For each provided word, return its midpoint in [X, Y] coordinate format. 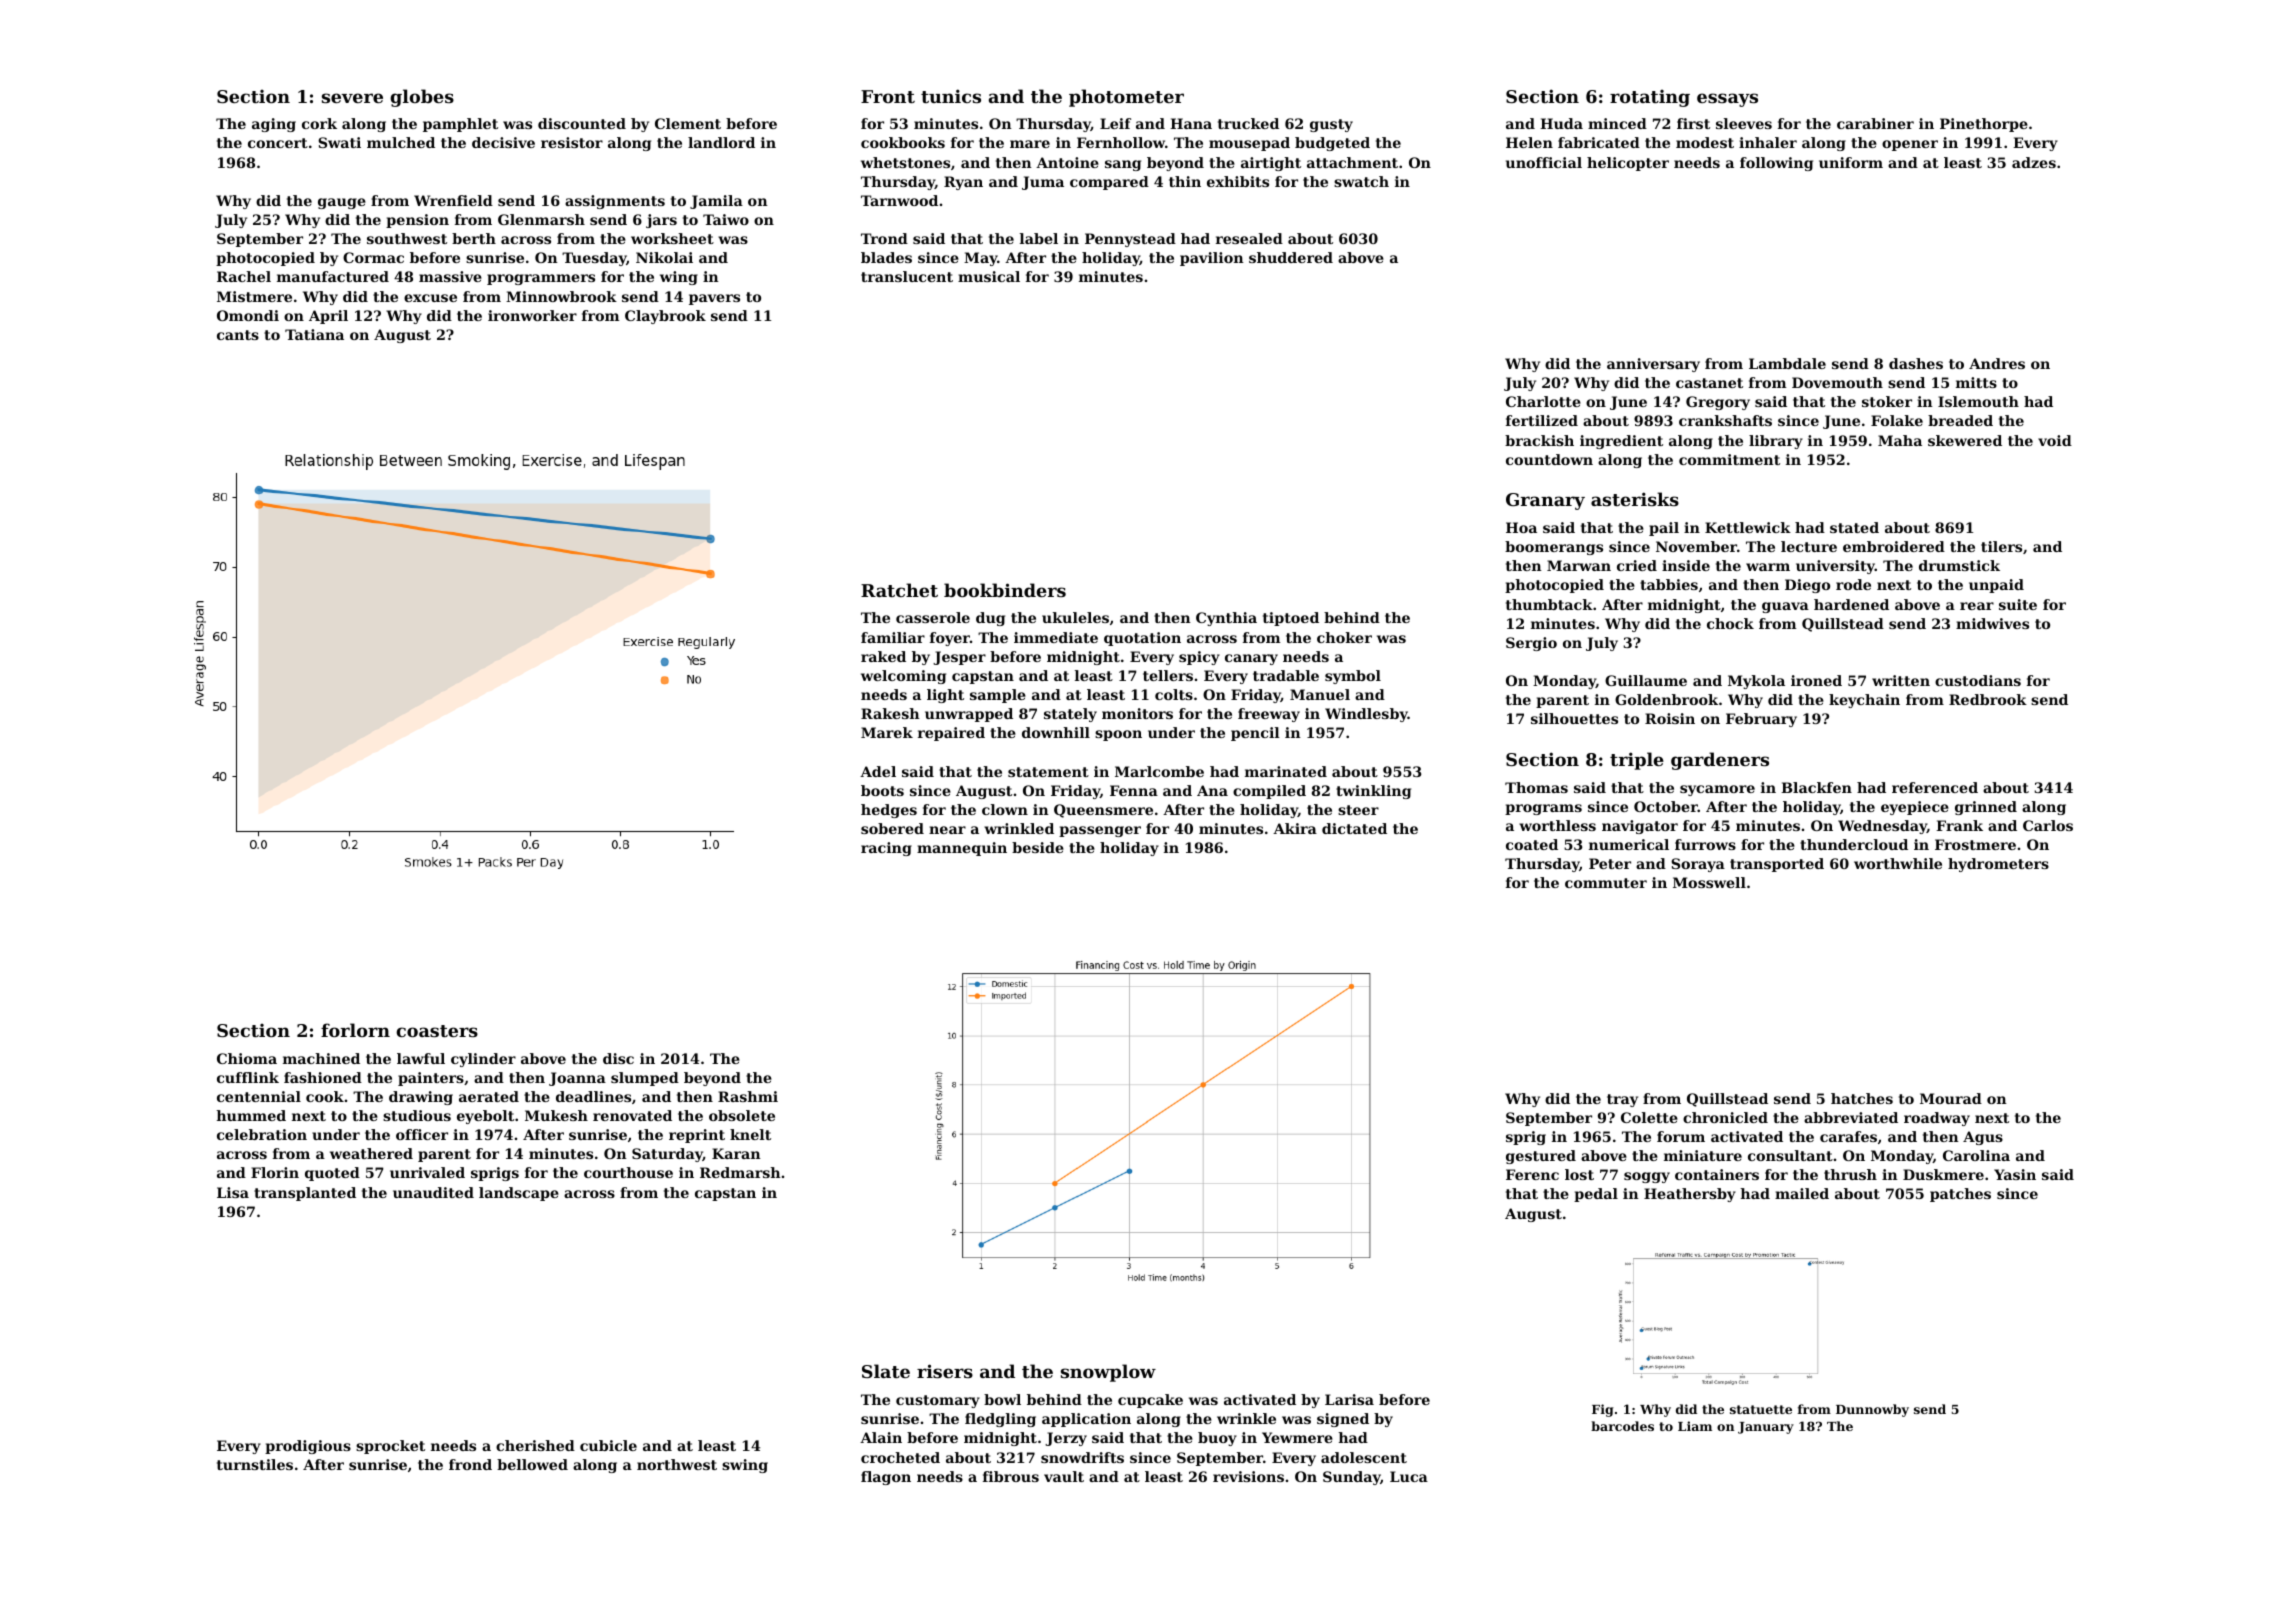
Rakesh [890, 713]
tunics [951, 96]
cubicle [608, 1445]
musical [989, 276]
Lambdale [1787, 363]
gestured [1541, 1157]
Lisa [233, 1192]
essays [1727, 100]
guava [1785, 607]
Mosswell [1709, 882]
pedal [1596, 1195]
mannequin [962, 849]
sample [998, 696]
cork [319, 123]
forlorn [355, 1030]
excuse [430, 298]
